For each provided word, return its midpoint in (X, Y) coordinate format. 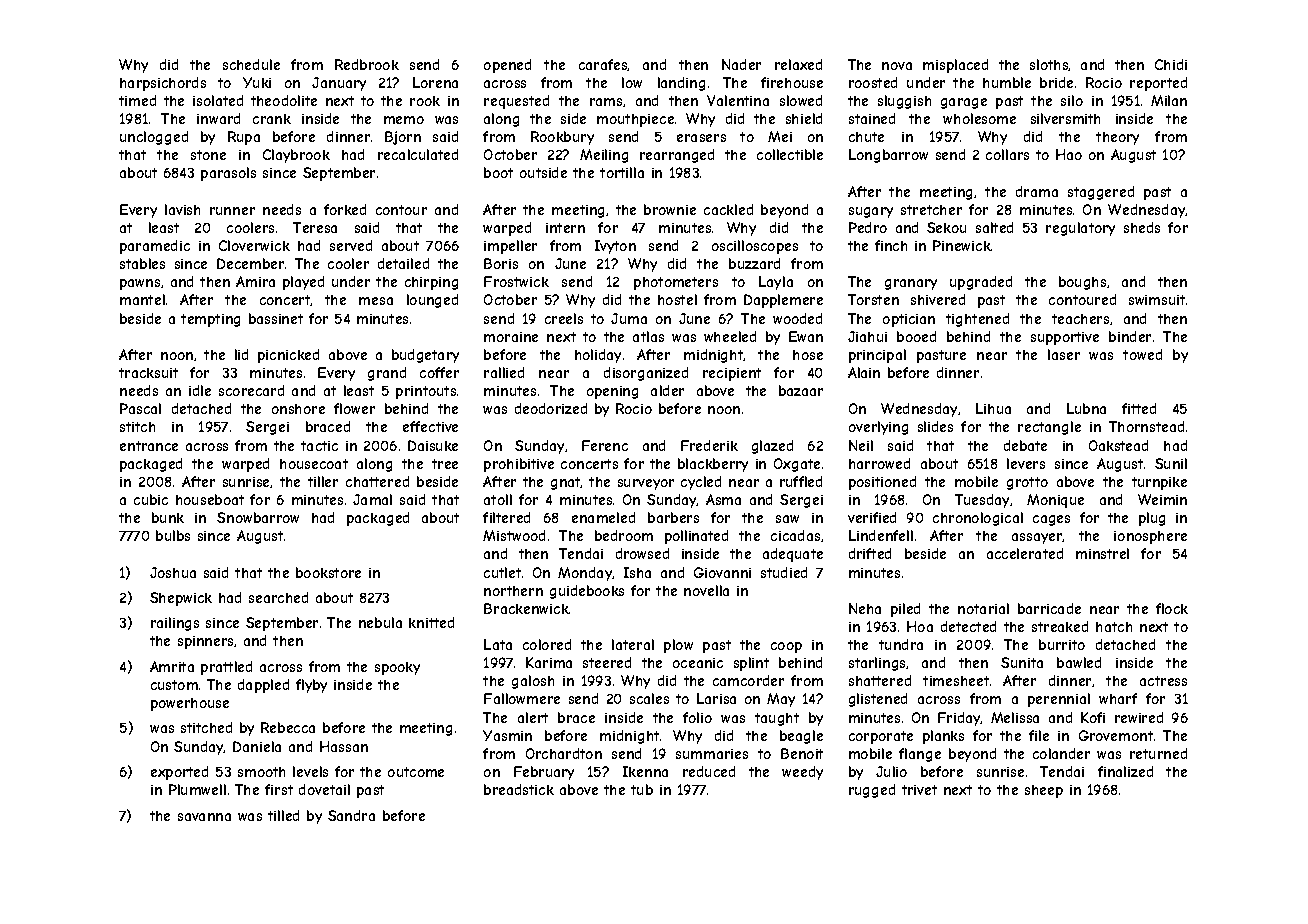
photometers (676, 283)
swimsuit (1157, 300)
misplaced (955, 66)
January (339, 84)
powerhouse (190, 704)
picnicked (288, 356)
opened (507, 66)
